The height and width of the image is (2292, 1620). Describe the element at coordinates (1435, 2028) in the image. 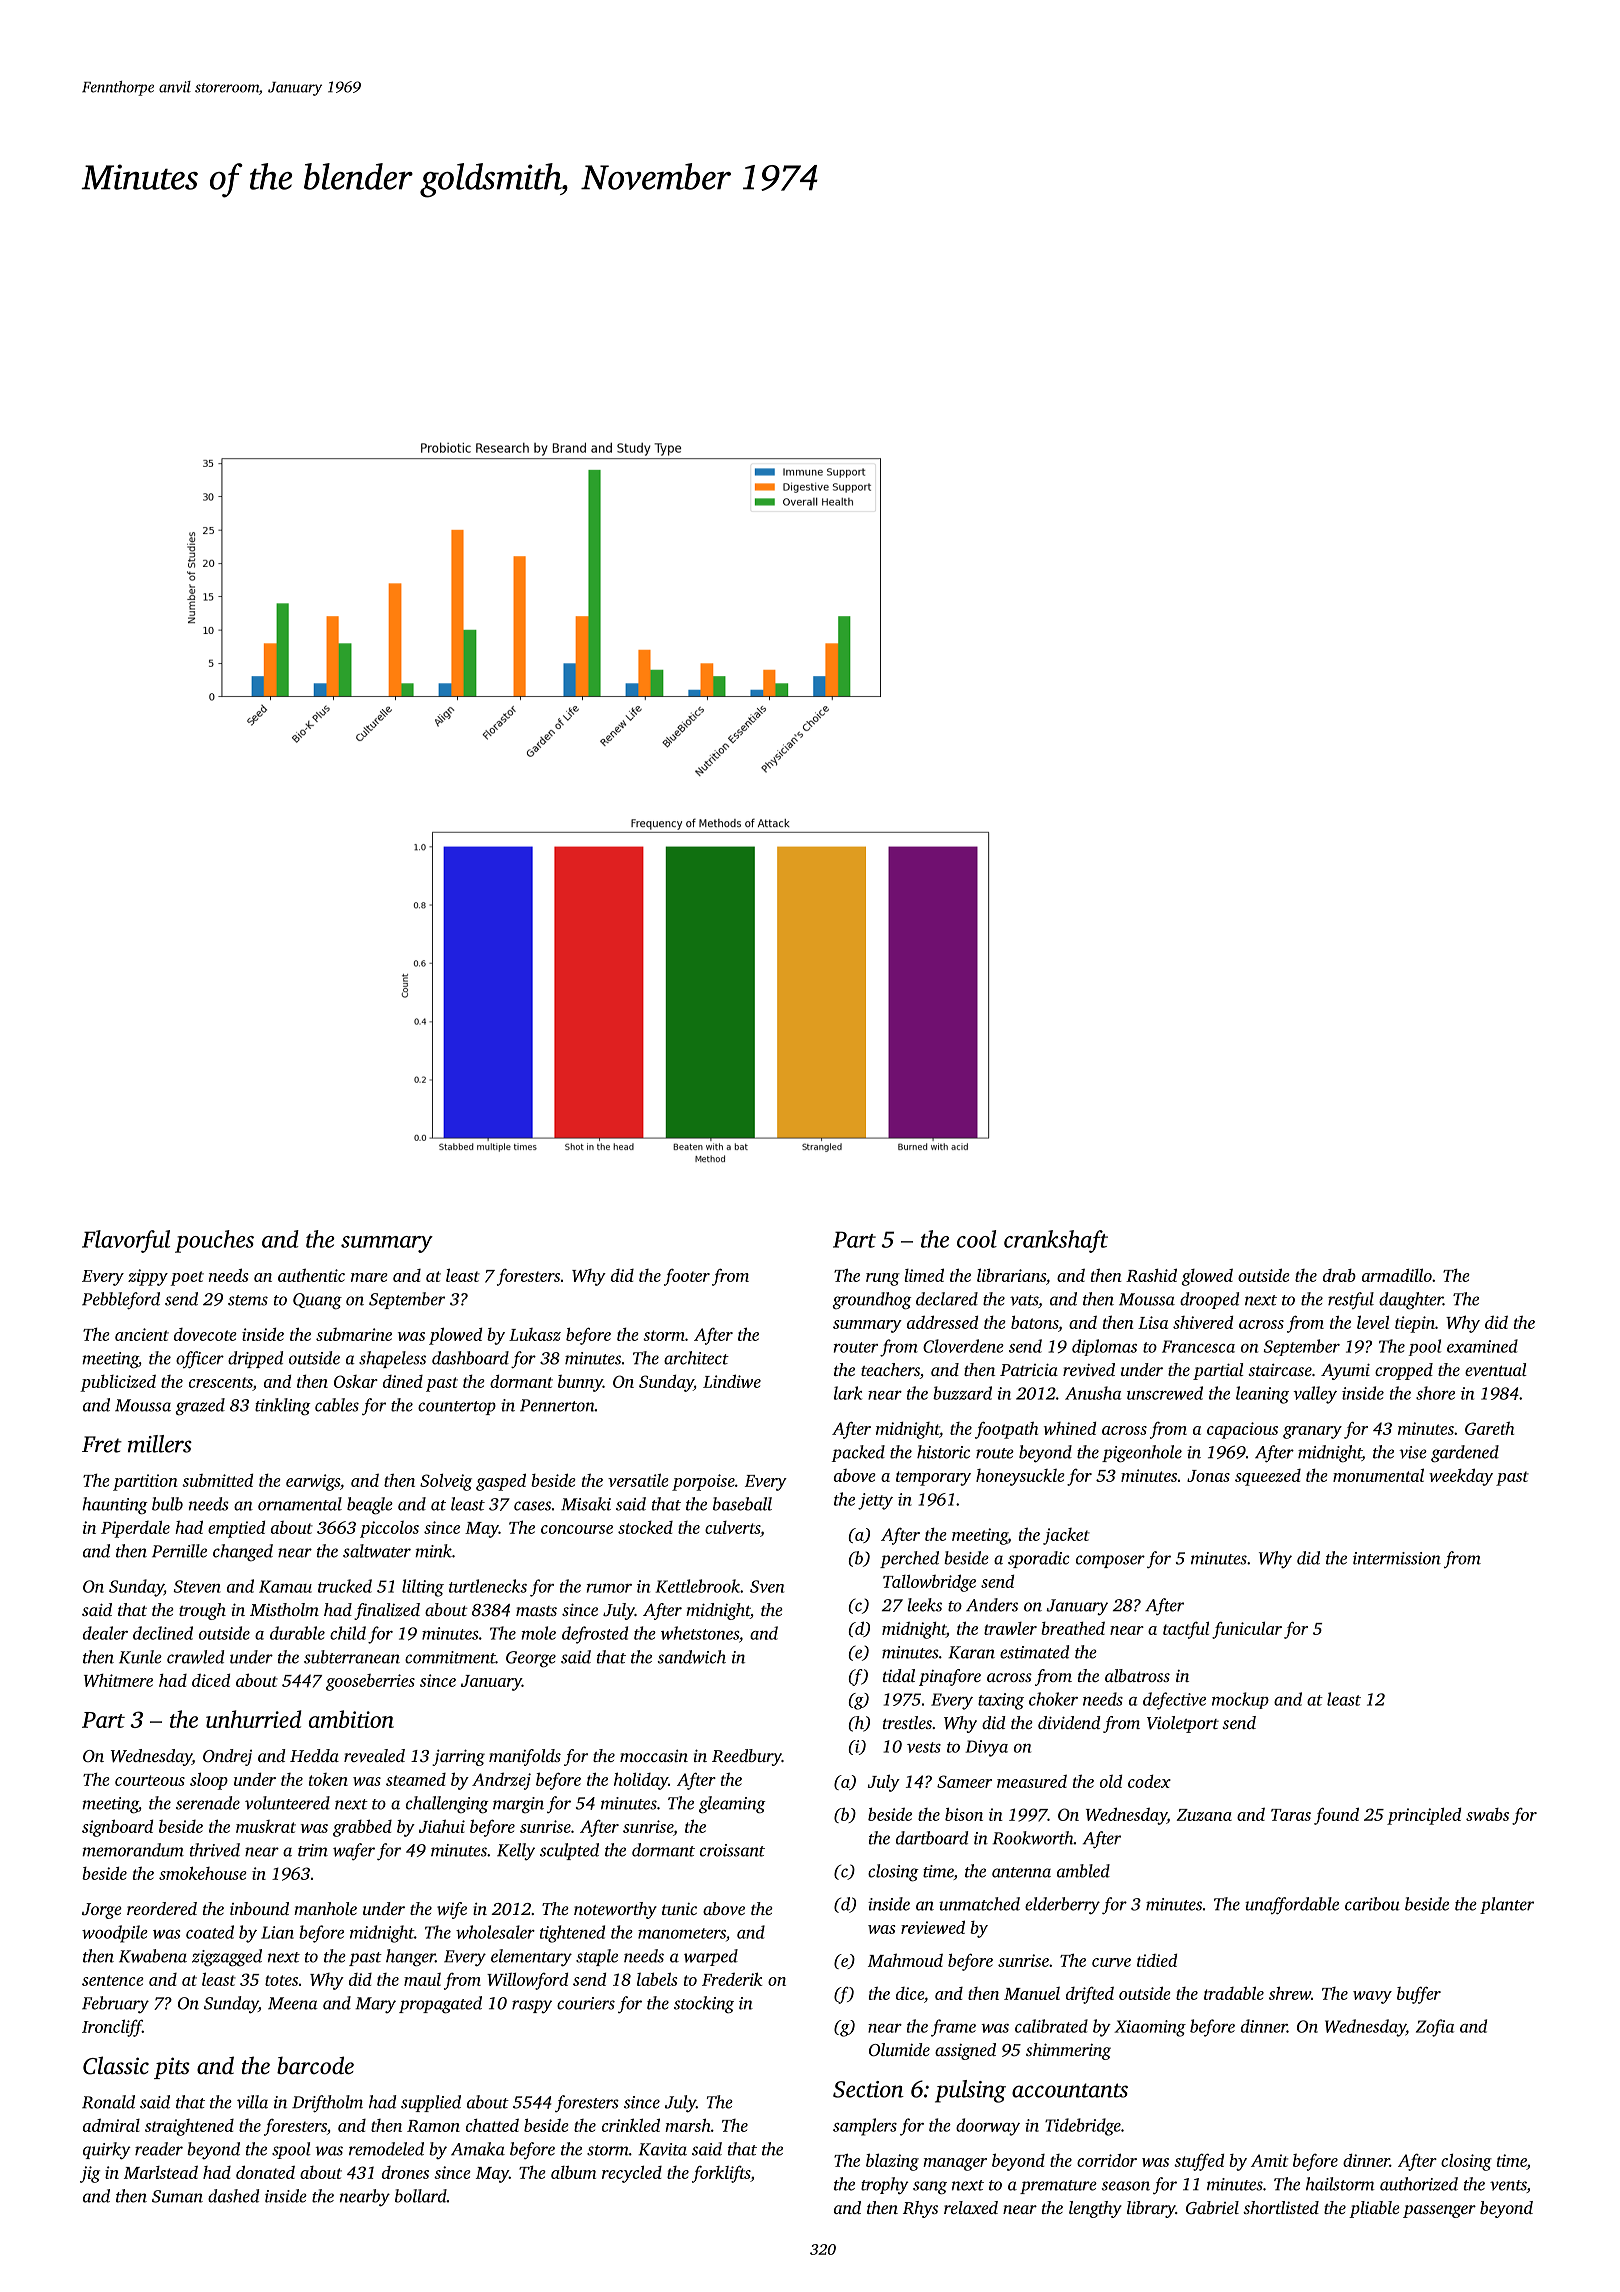

I see `Zofia` at that location.
